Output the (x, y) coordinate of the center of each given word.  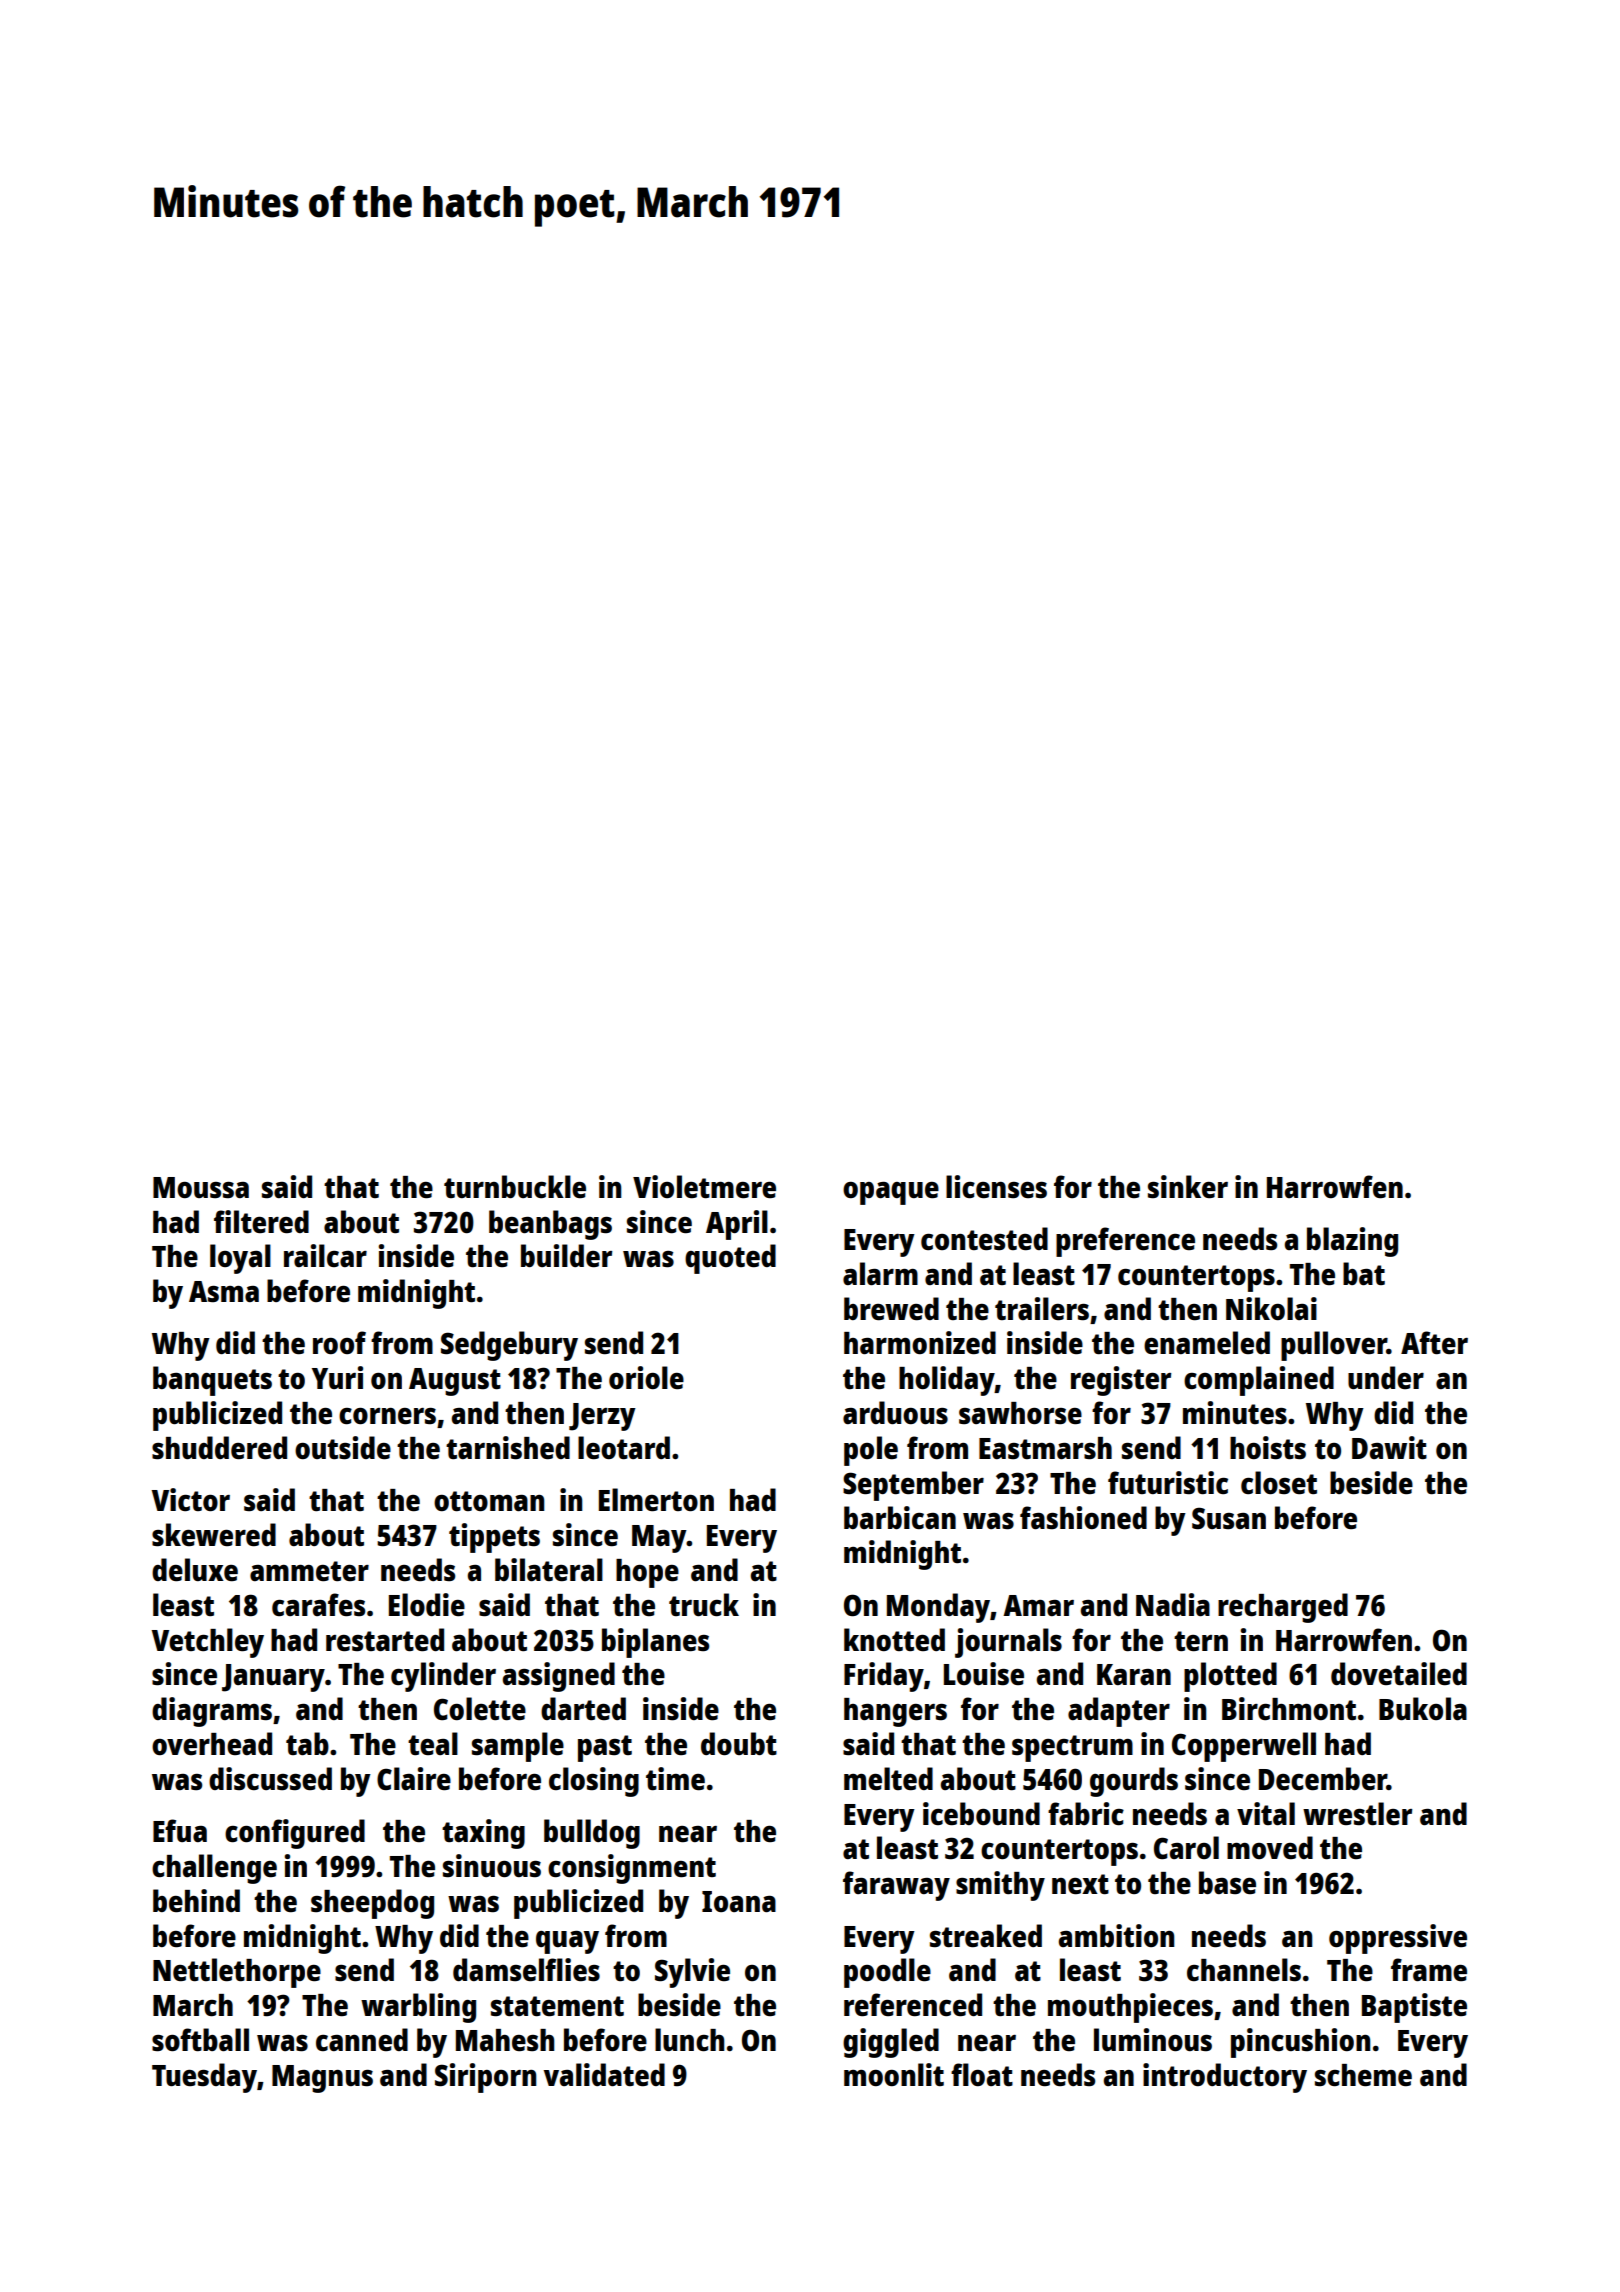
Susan (1229, 1518)
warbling (418, 2008)
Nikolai (1271, 1308)
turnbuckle (515, 1186)
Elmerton (656, 1499)
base (1227, 1883)
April (737, 1225)
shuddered (219, 1448)
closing (594, 1782)
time (675, 1779)
